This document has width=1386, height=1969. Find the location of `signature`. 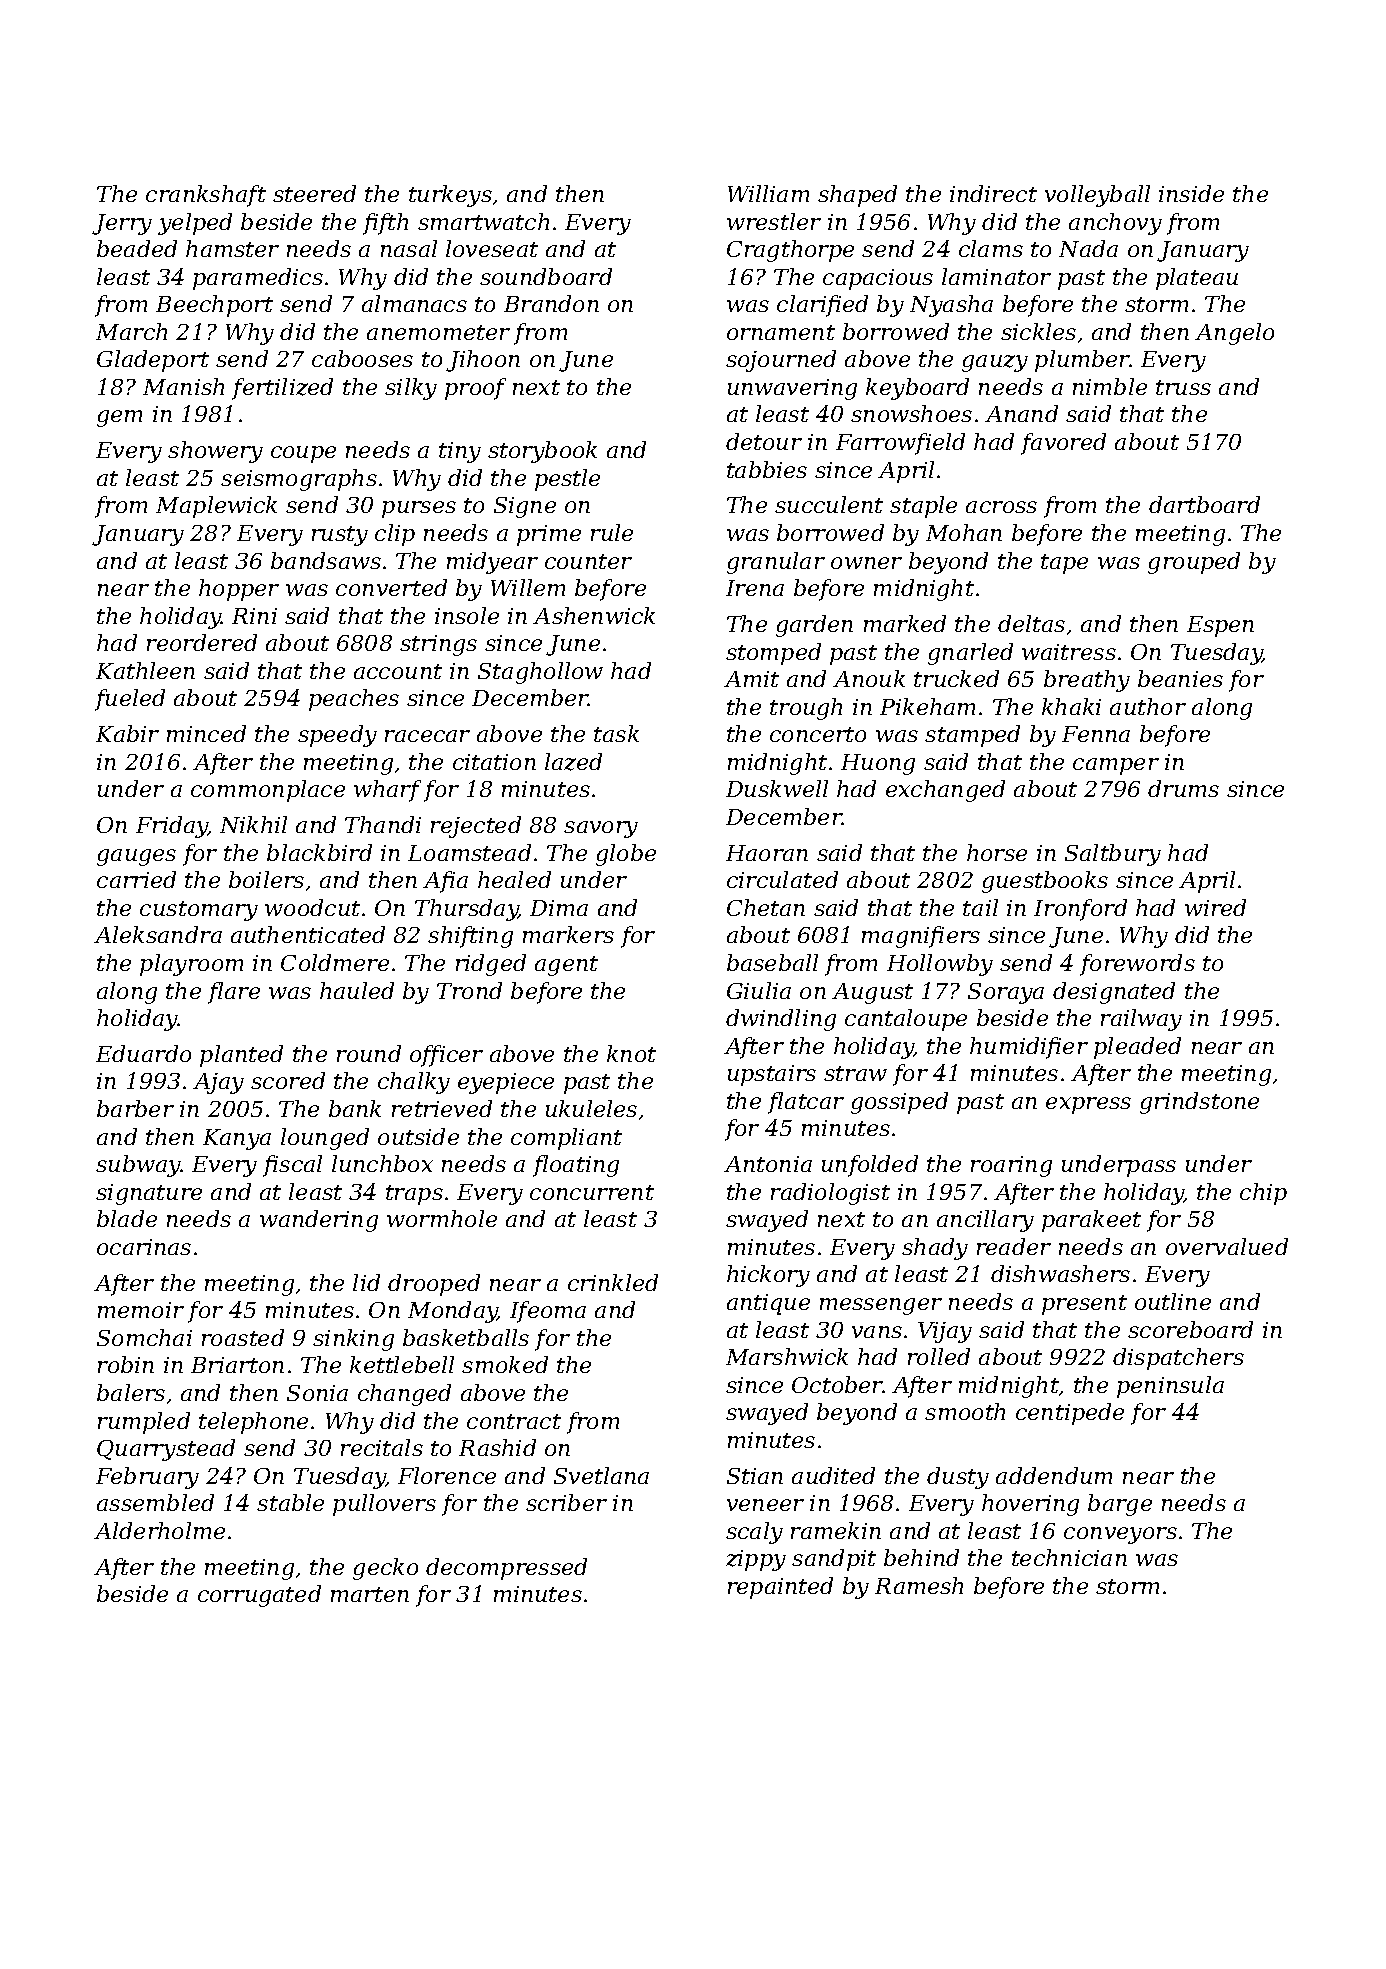

signature is located at coordinates (149, 1194).
